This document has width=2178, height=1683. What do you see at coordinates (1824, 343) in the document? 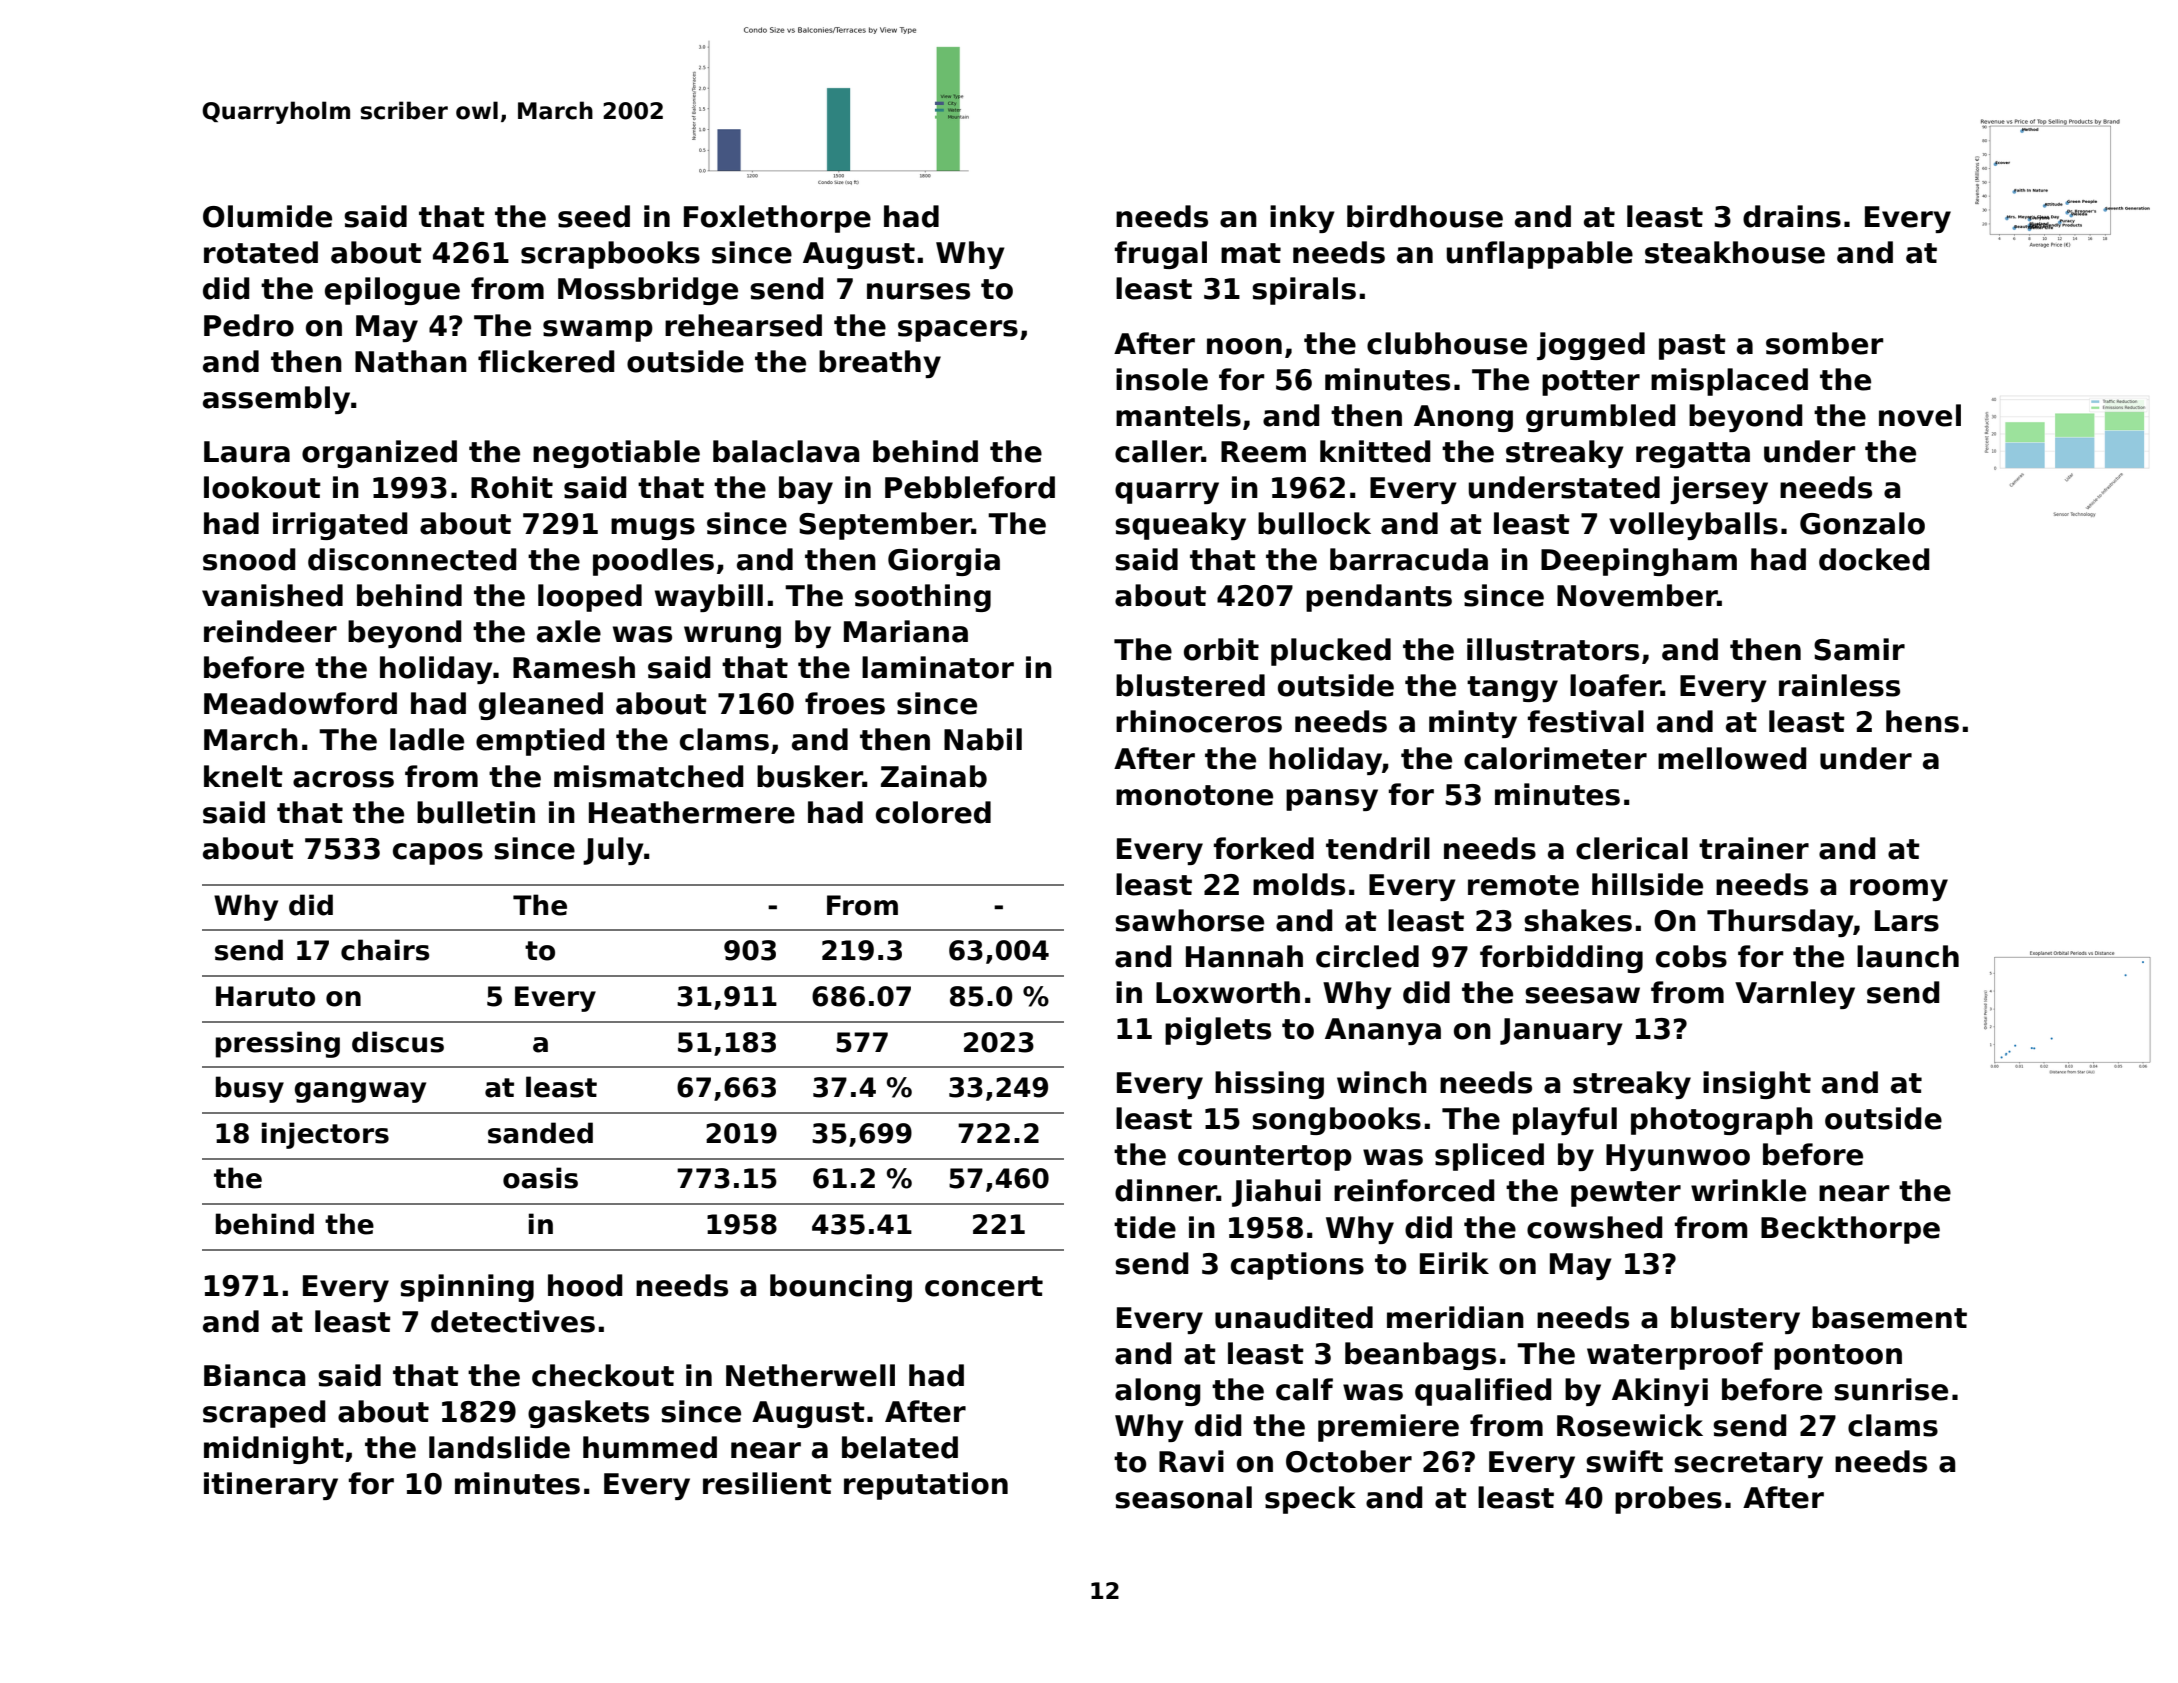
I see `somber` at bounding box center [1824, 343].
